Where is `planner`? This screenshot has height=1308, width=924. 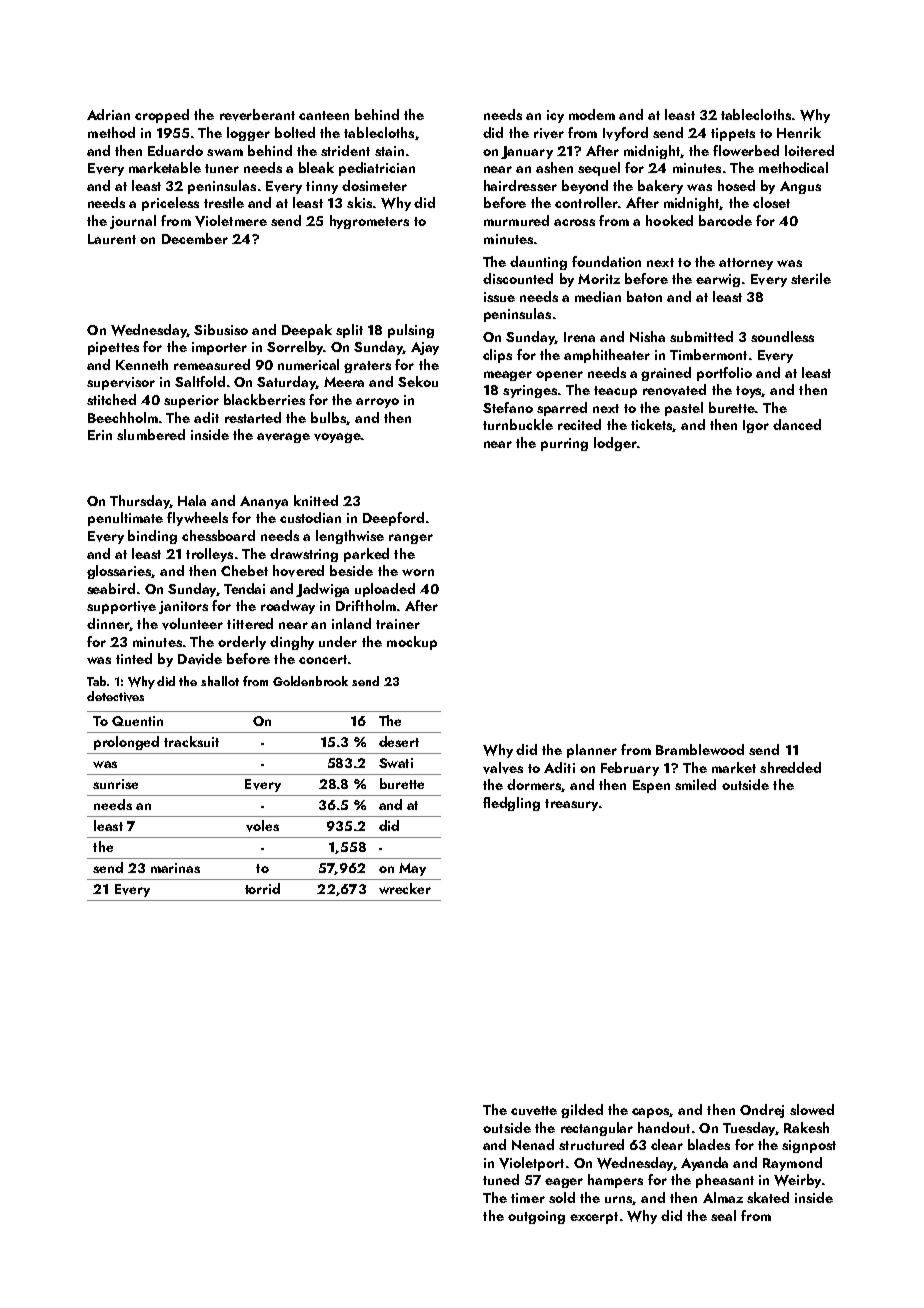 planner is located at coordinates (592, 751).
